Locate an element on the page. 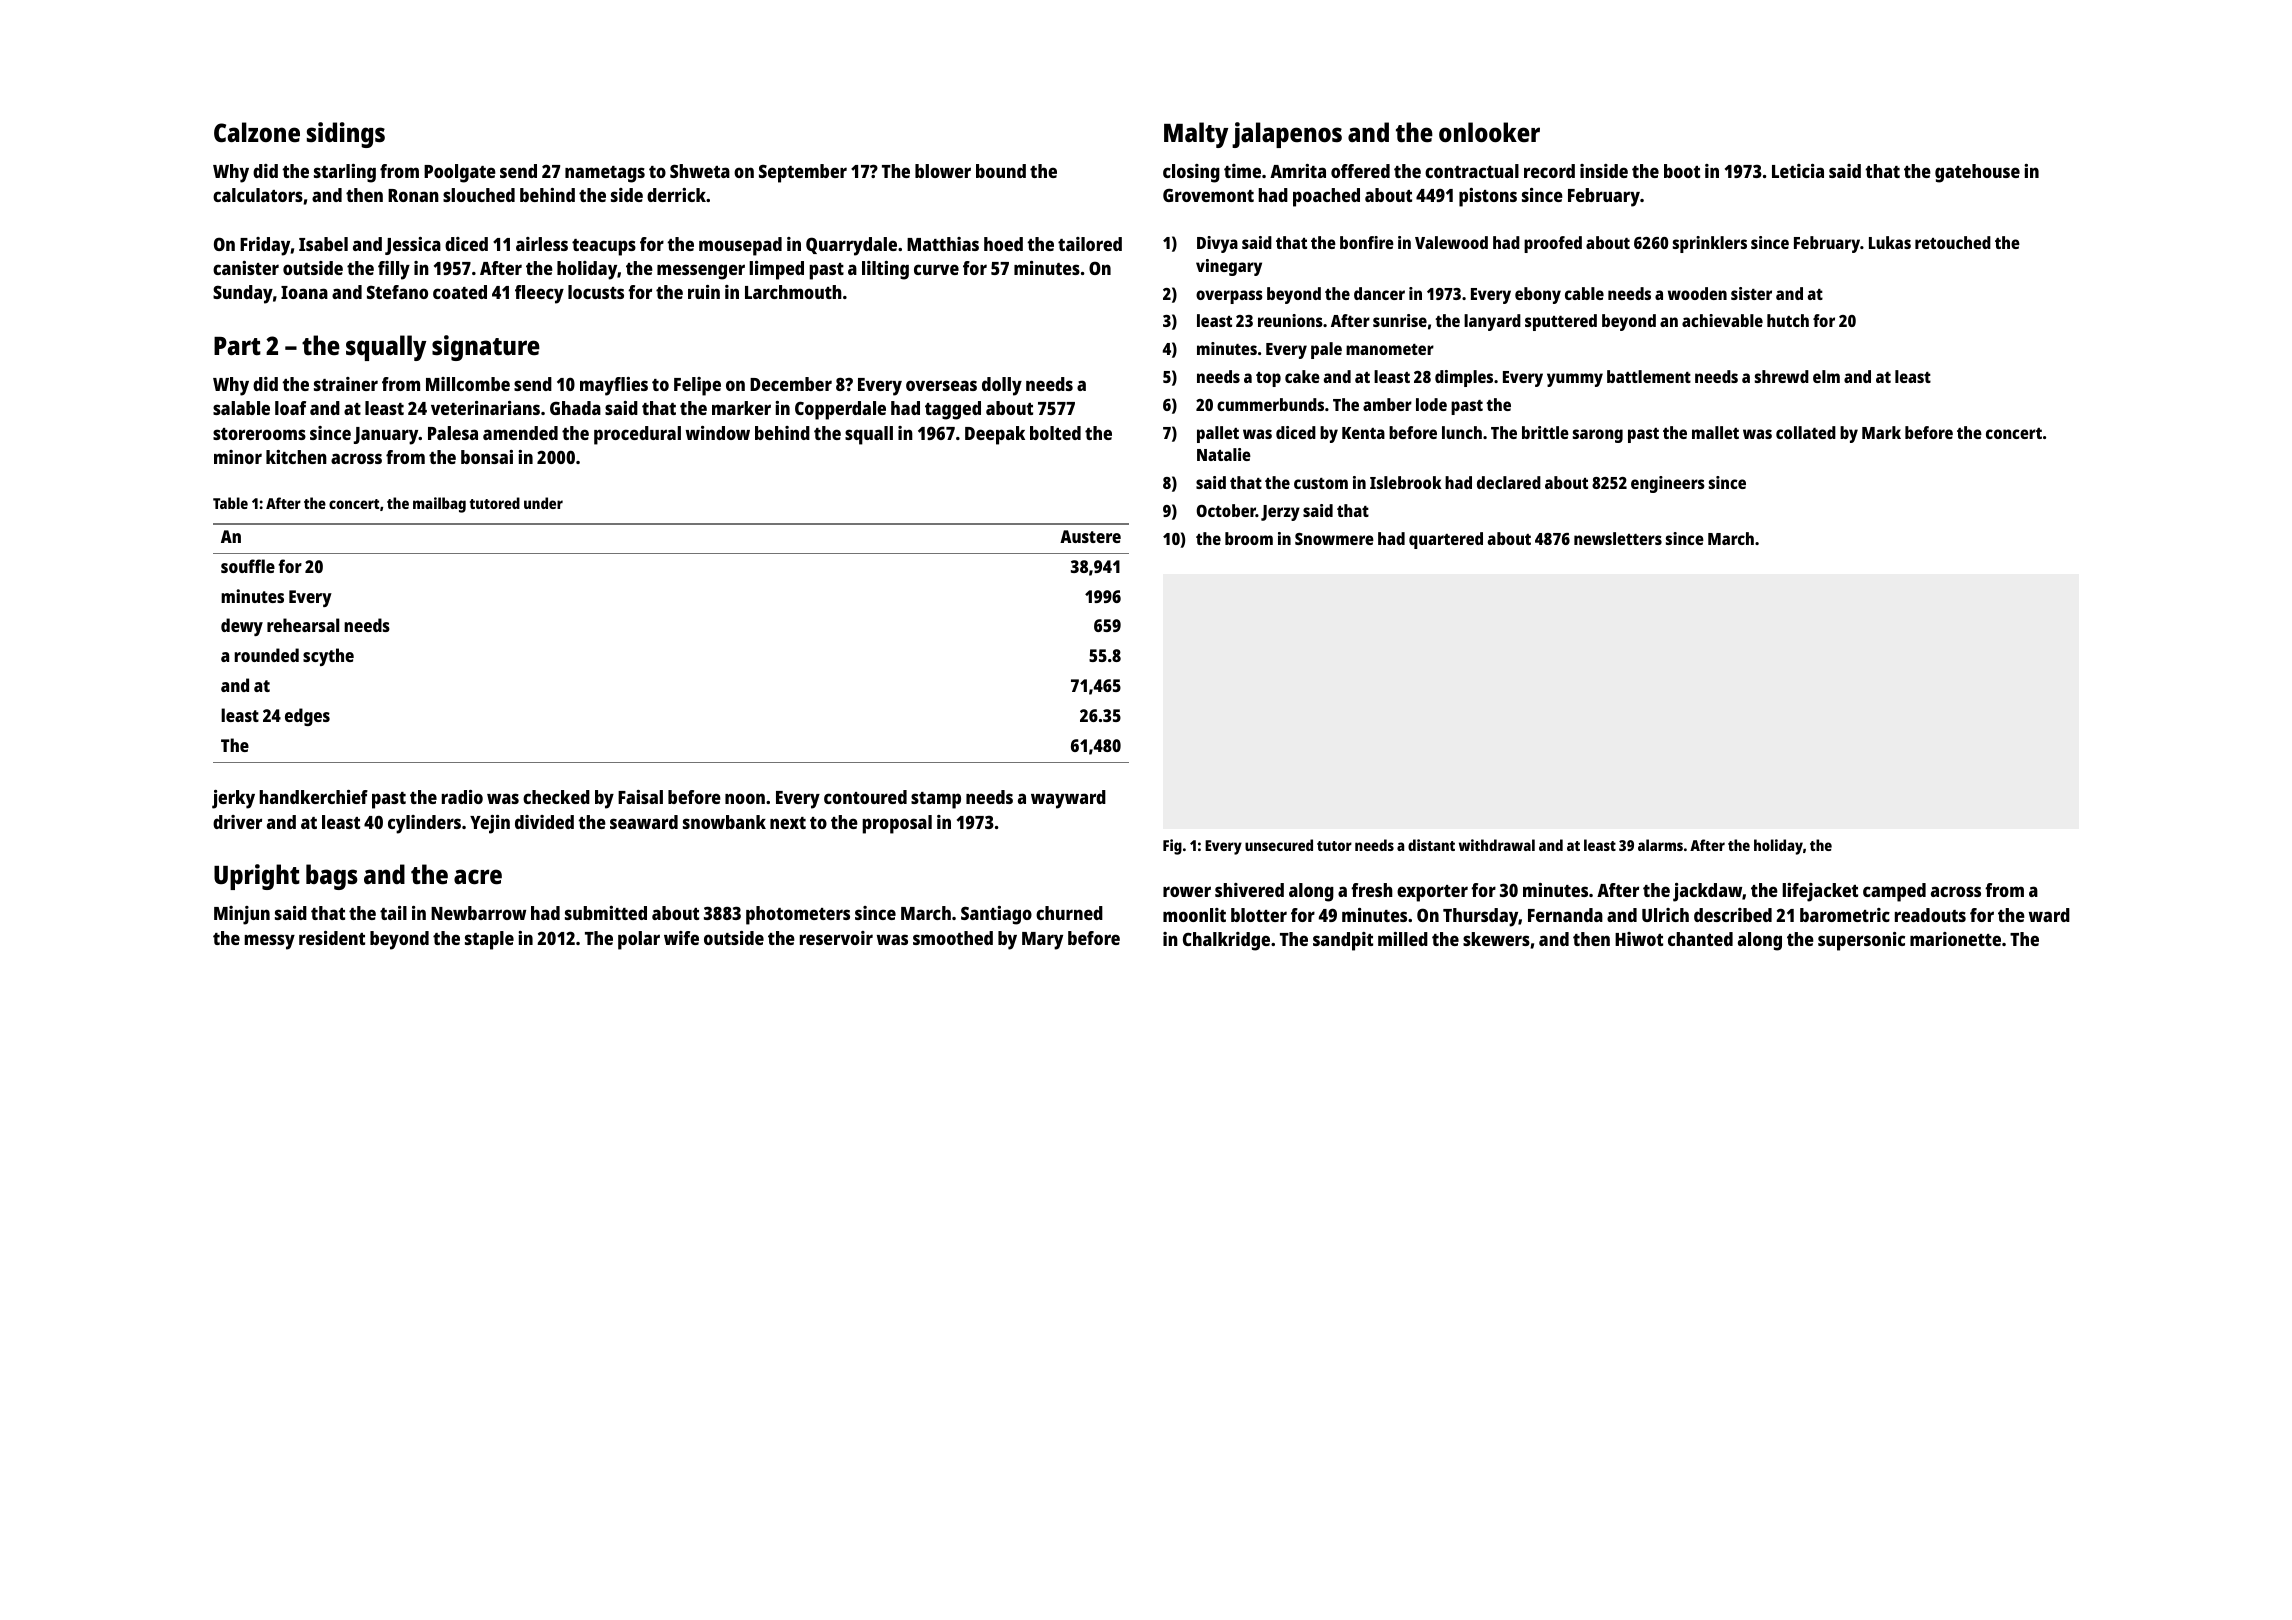 The image size is (2292, 1620). smoothed is located at coordinates (953, 938).
